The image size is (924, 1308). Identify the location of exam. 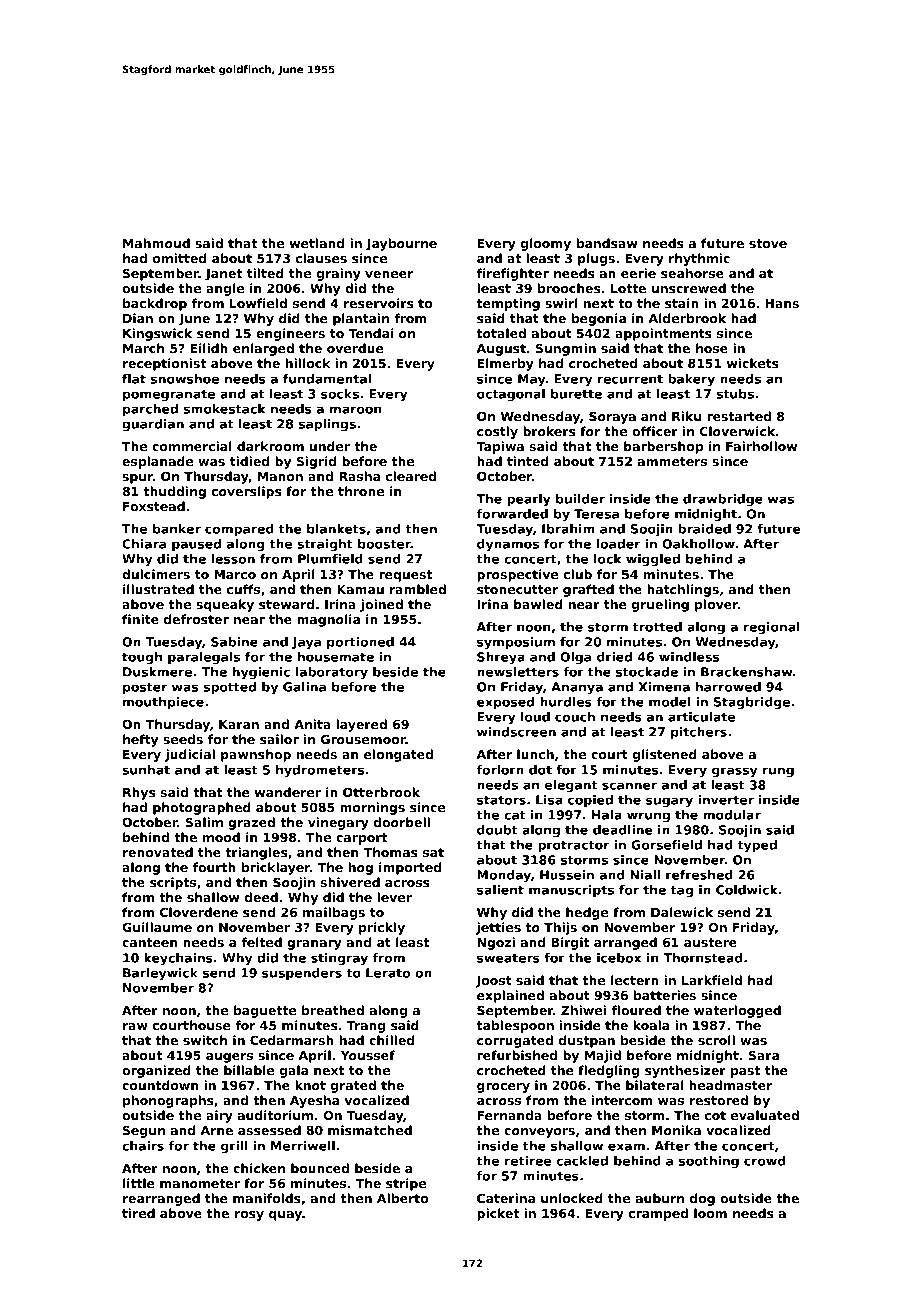
(626, 1147).
